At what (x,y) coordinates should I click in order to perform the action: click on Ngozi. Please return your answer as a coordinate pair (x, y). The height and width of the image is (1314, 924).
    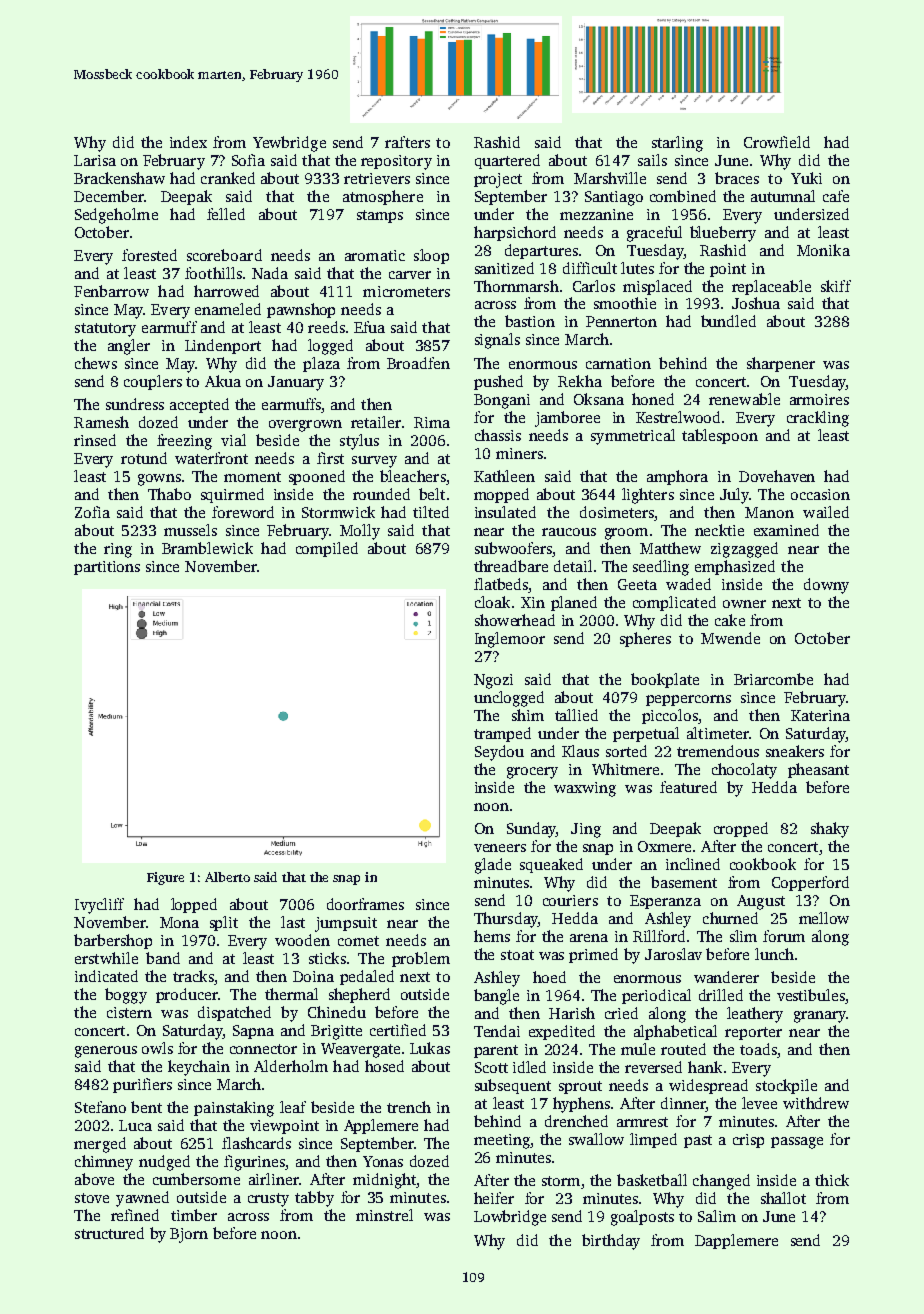
    Looking at the image, I should click on (493, 681).
